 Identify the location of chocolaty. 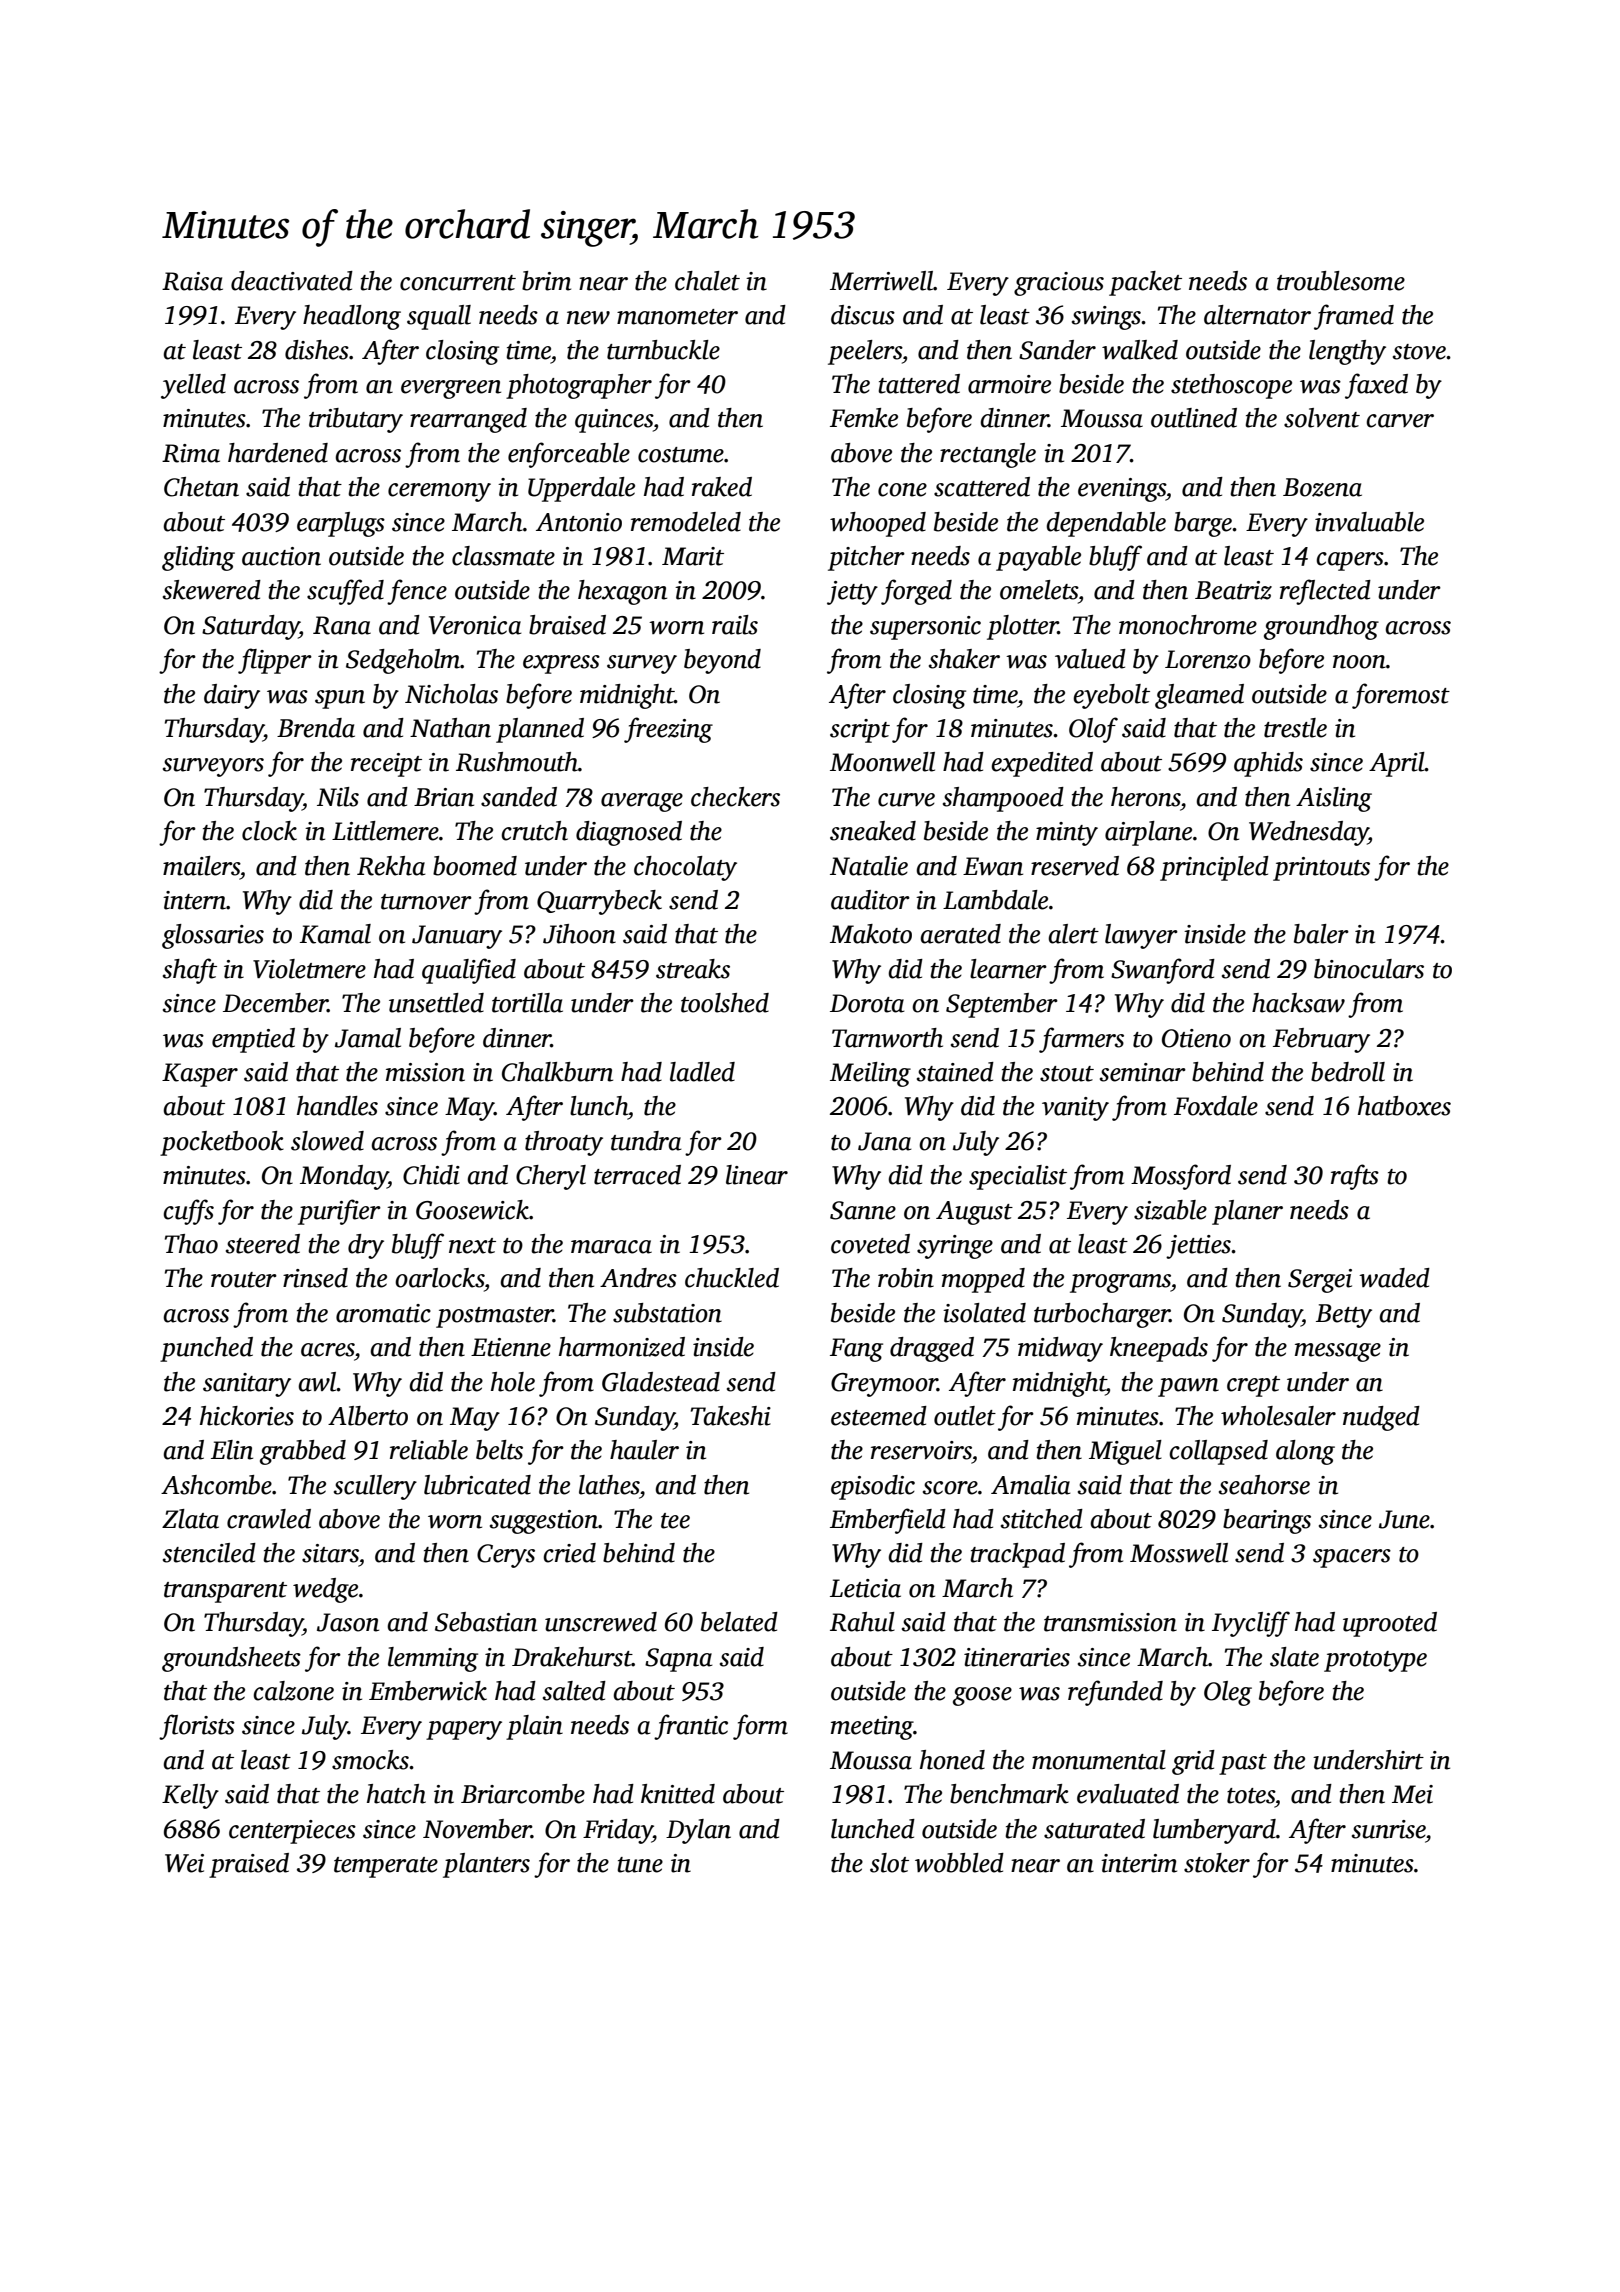
(685, 868).
